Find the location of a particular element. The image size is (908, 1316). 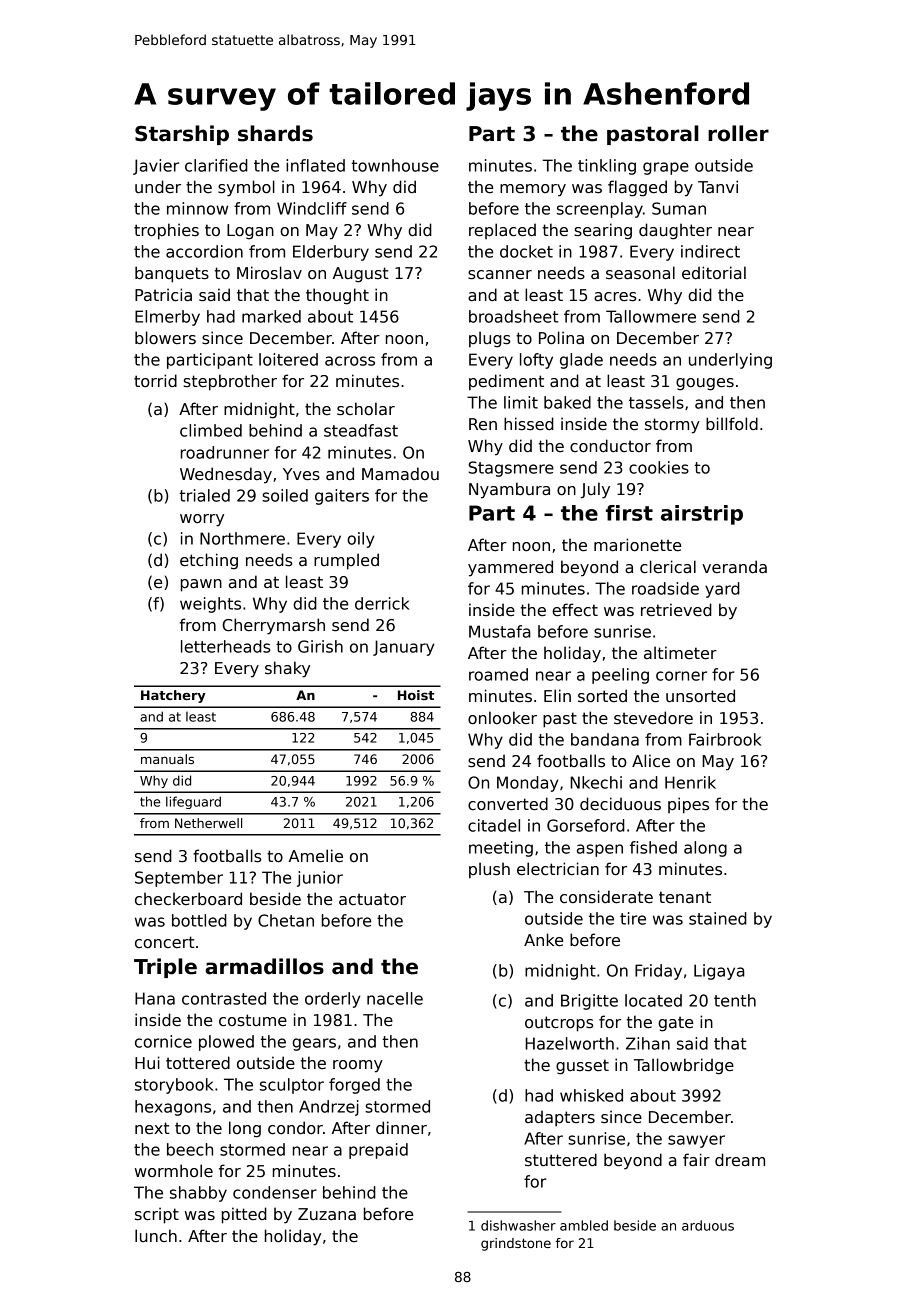

clarified is located at coordinates (216, 165).
